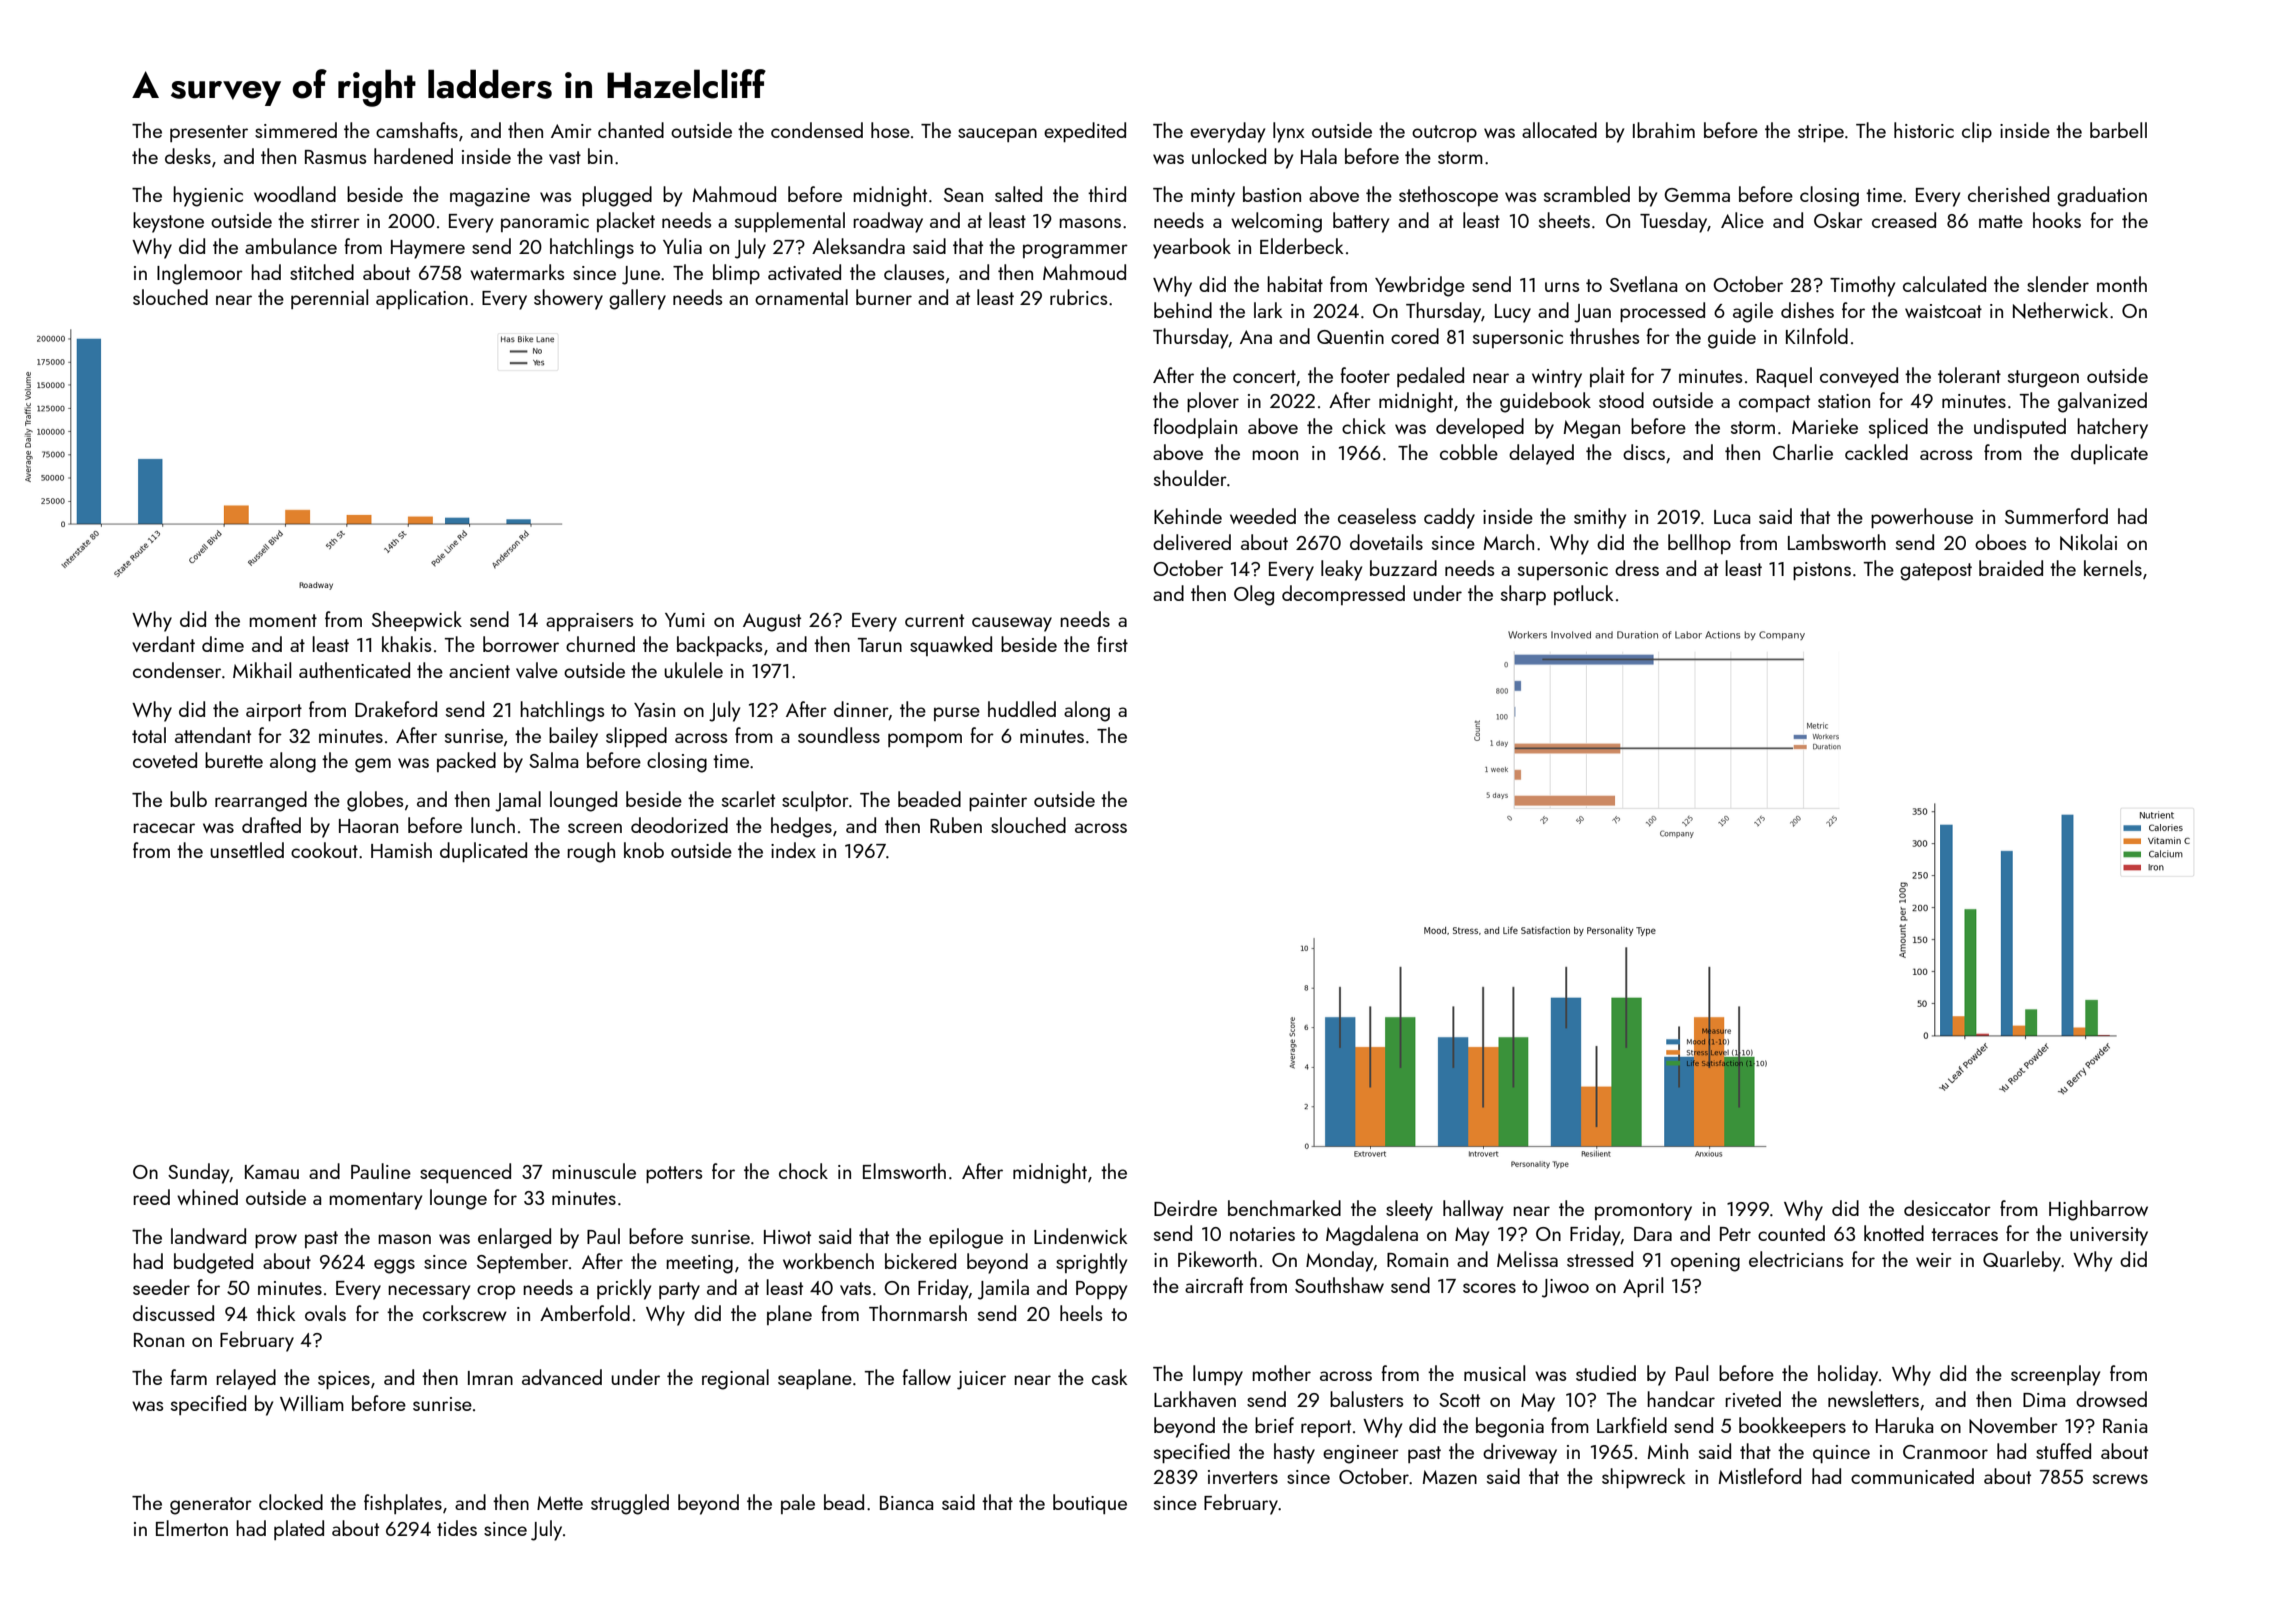 This document has height=1613, width=2281. I want to click on clocked, so click(291, 1502).
